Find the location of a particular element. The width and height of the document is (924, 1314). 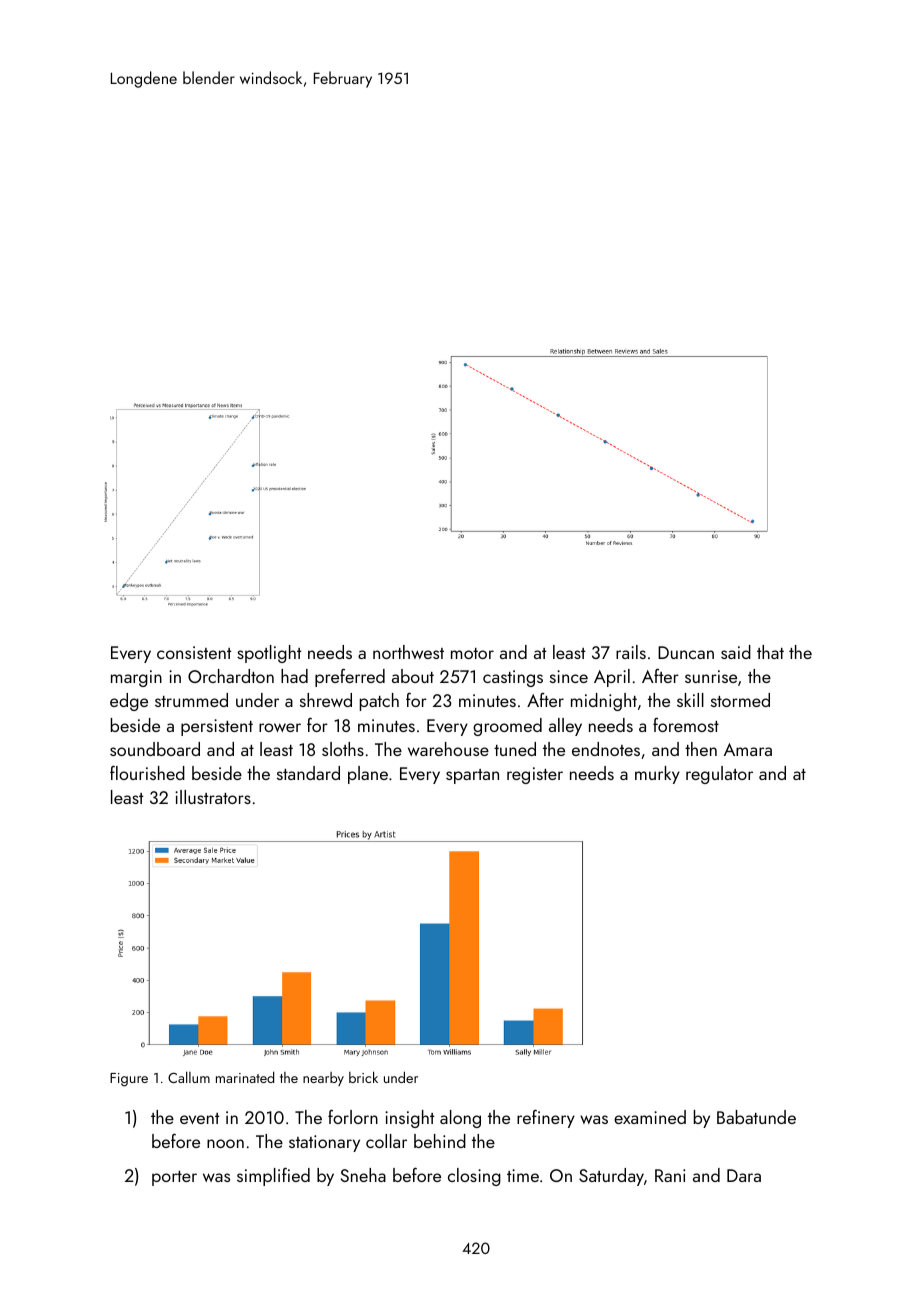

consistent is located at coordinates (194, 652).
